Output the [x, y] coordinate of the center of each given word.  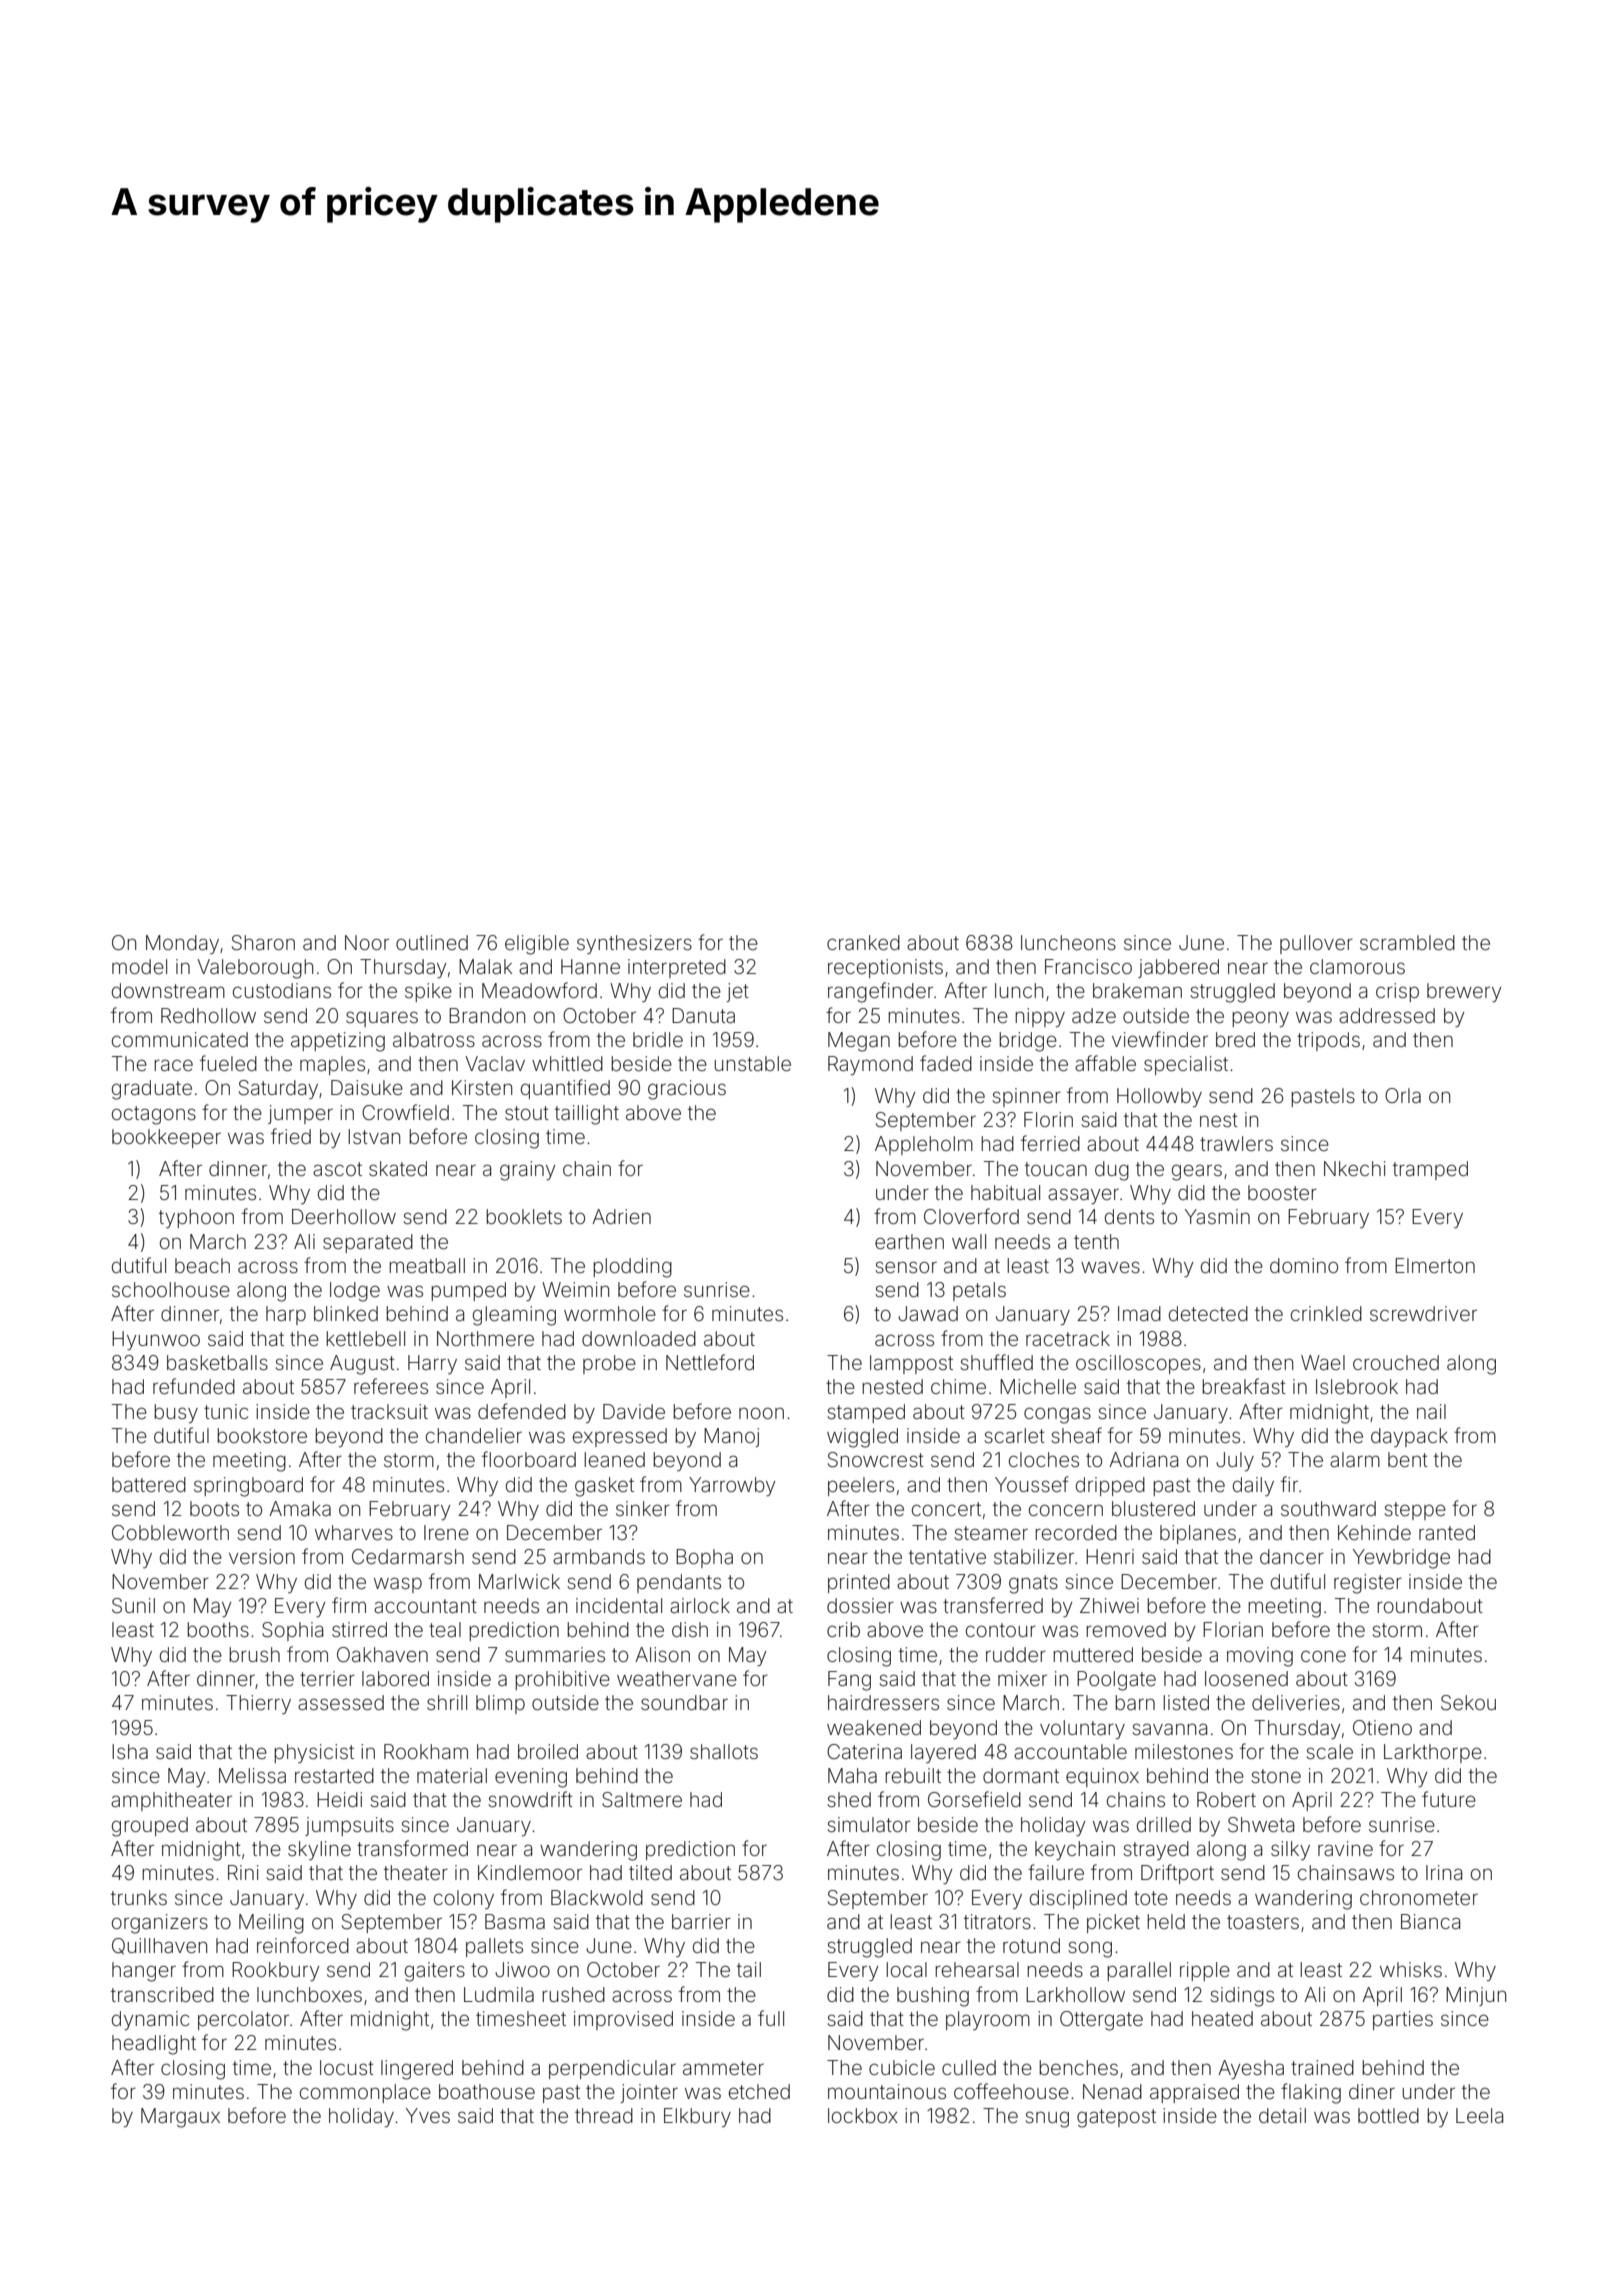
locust [347, 2067]
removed [1126, 1629]
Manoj [731, 1437]
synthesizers [634, 944]
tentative [947, 1556]
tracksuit [389, 1411]
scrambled [1407, 942]
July [1235, 1461]
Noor [367, 942]
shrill [447, 1702]
